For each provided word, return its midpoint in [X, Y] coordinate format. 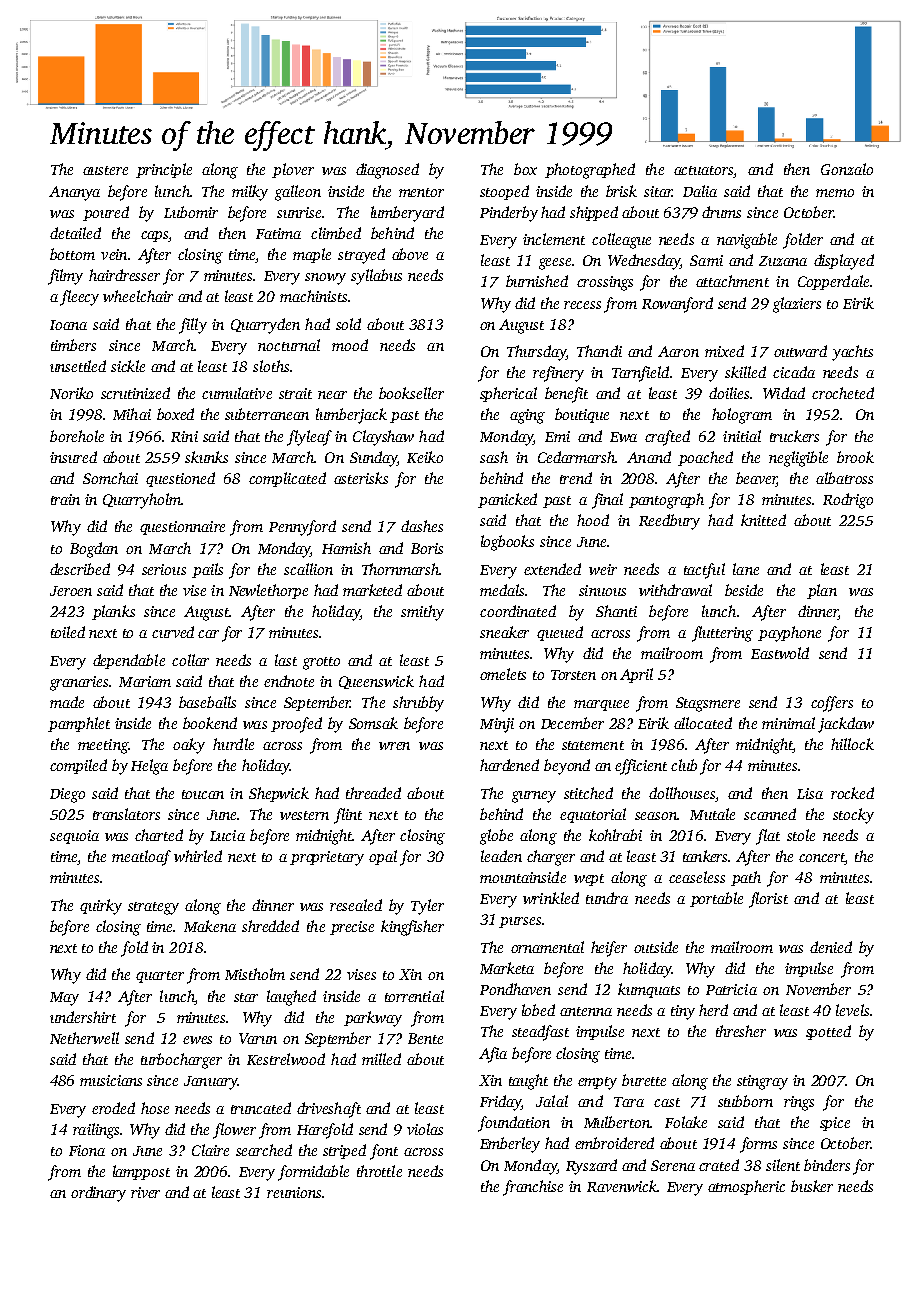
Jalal [552, 1101]
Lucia [227, 835]
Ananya [74, 193]
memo [835, 193]
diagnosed [387, 171]
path [746, 878]
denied [831, 947]
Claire [210, 1150]
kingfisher [412, 928]
